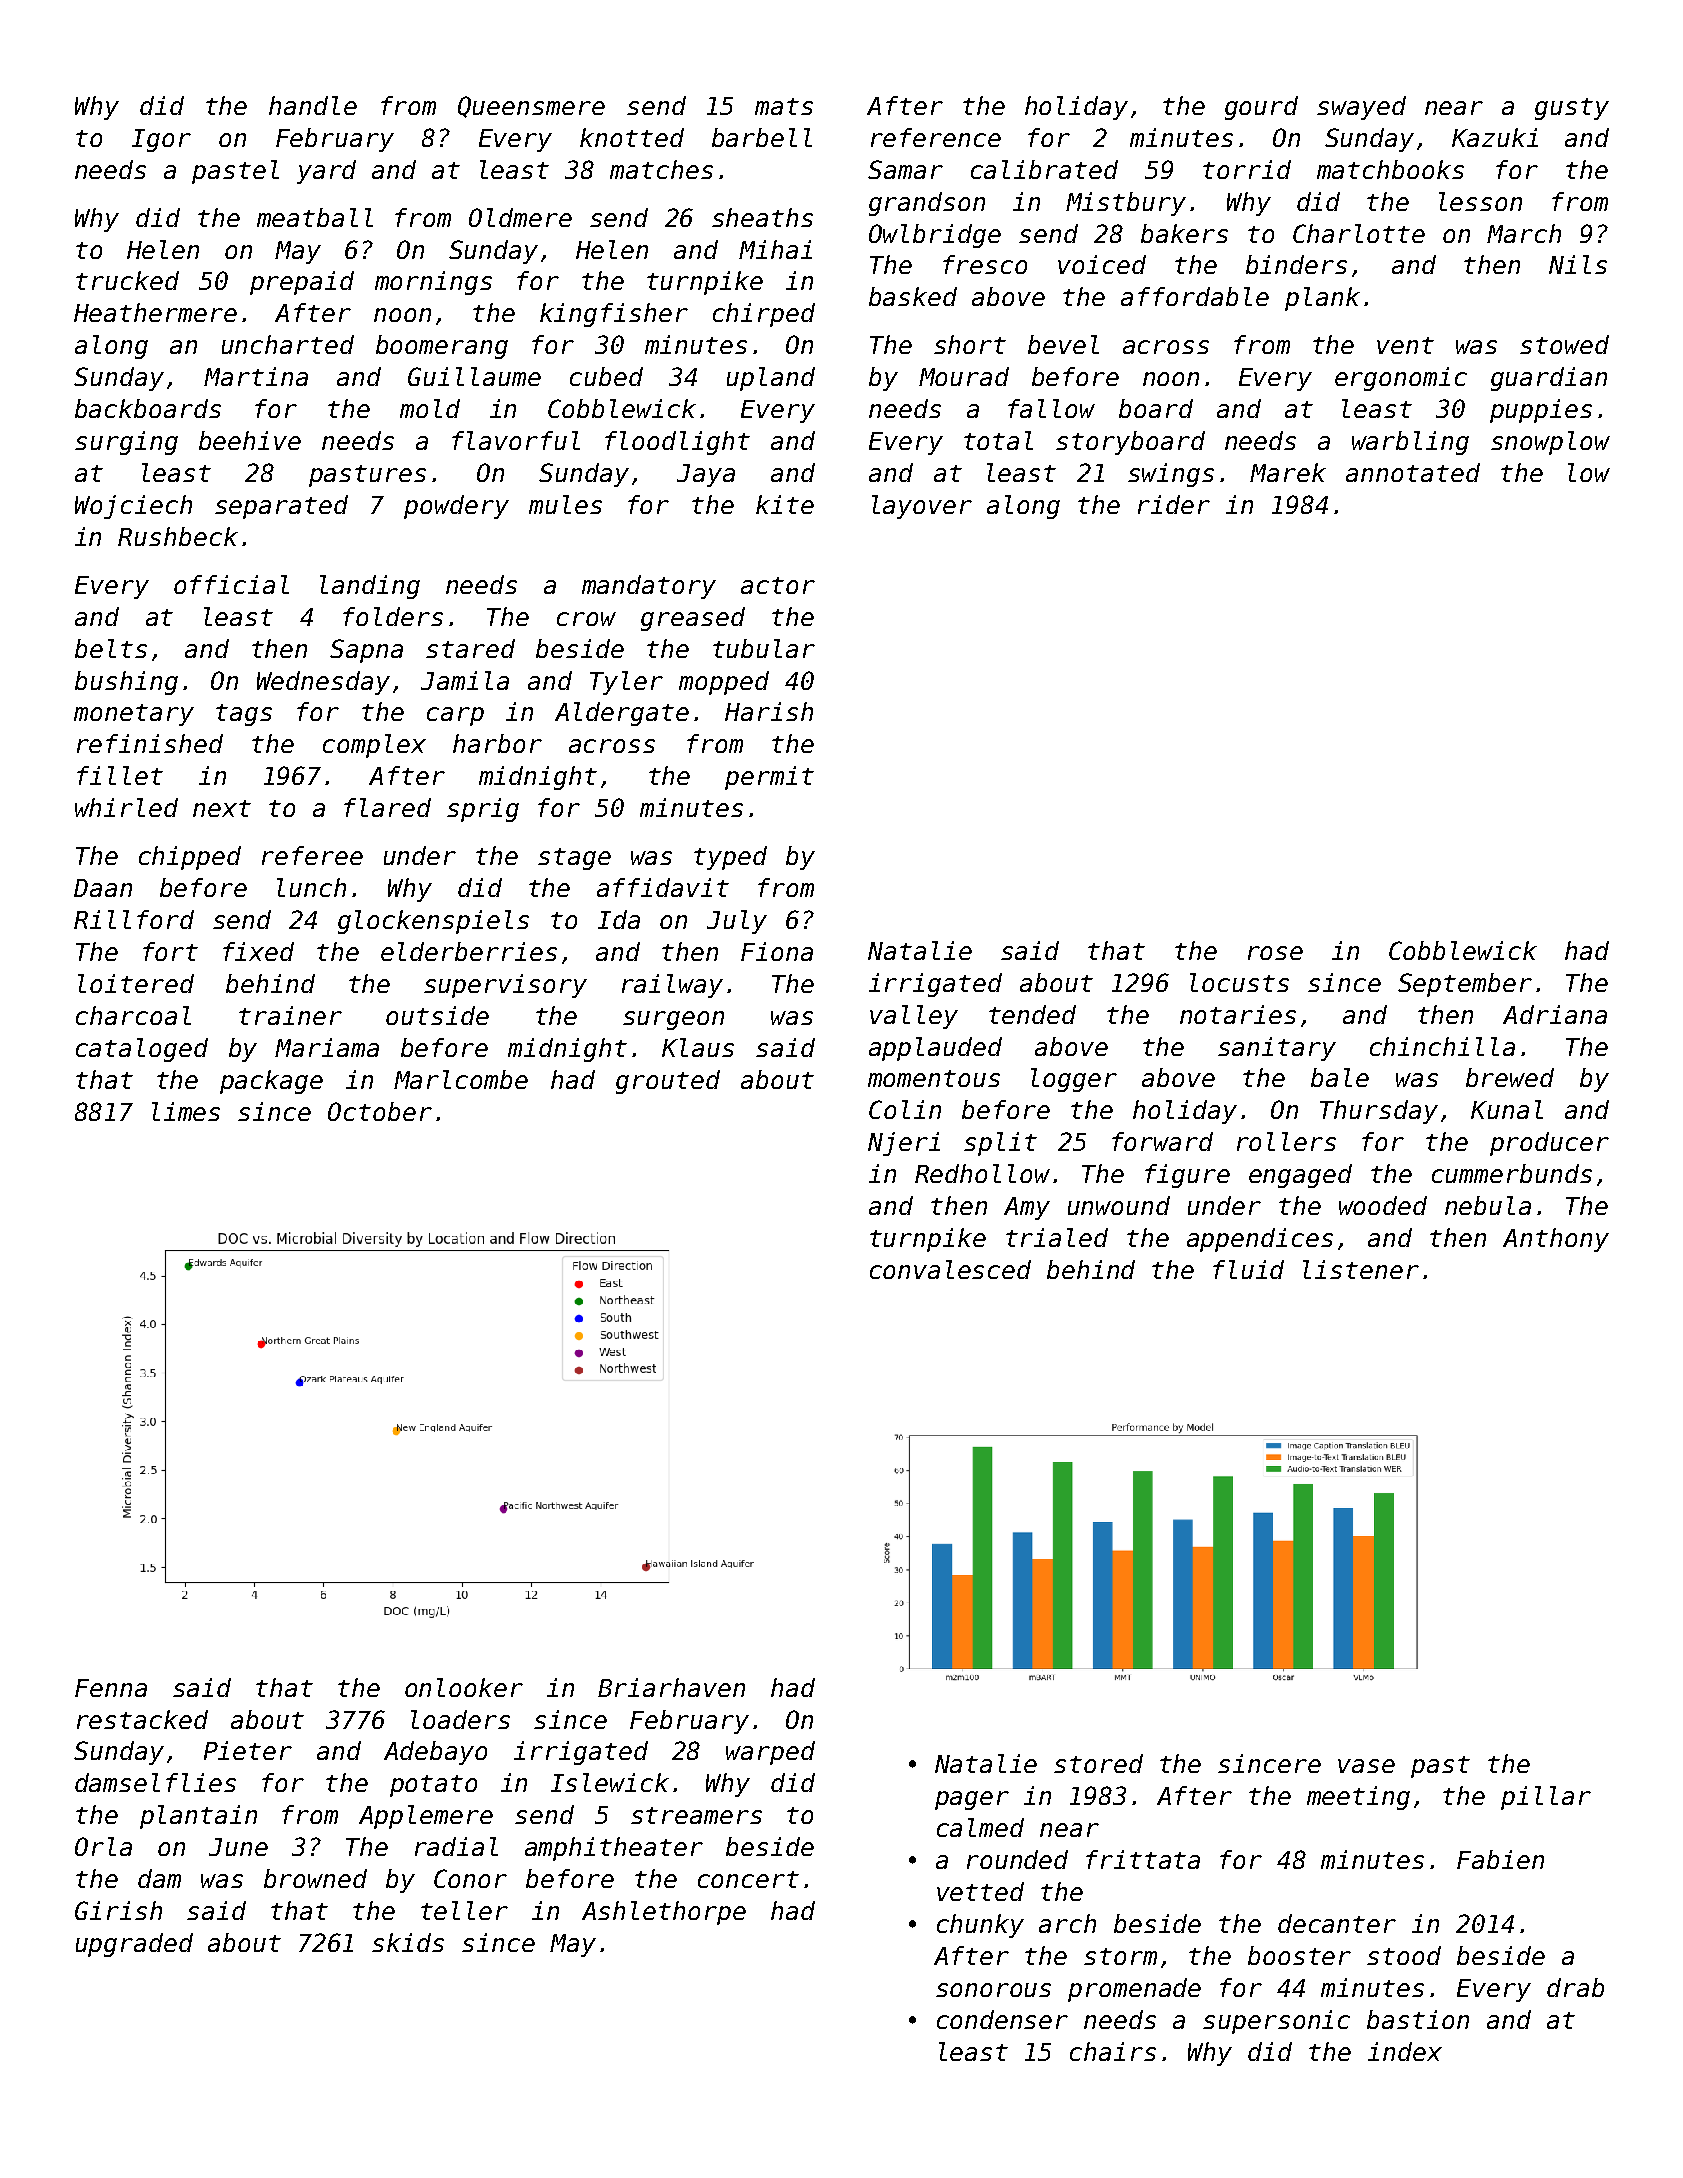 The height and width of the image is (2178, 1683). What do you see at coordinates (155, 1782) in the image?
I see `damselflies` at bounding box center [155, 1782].
